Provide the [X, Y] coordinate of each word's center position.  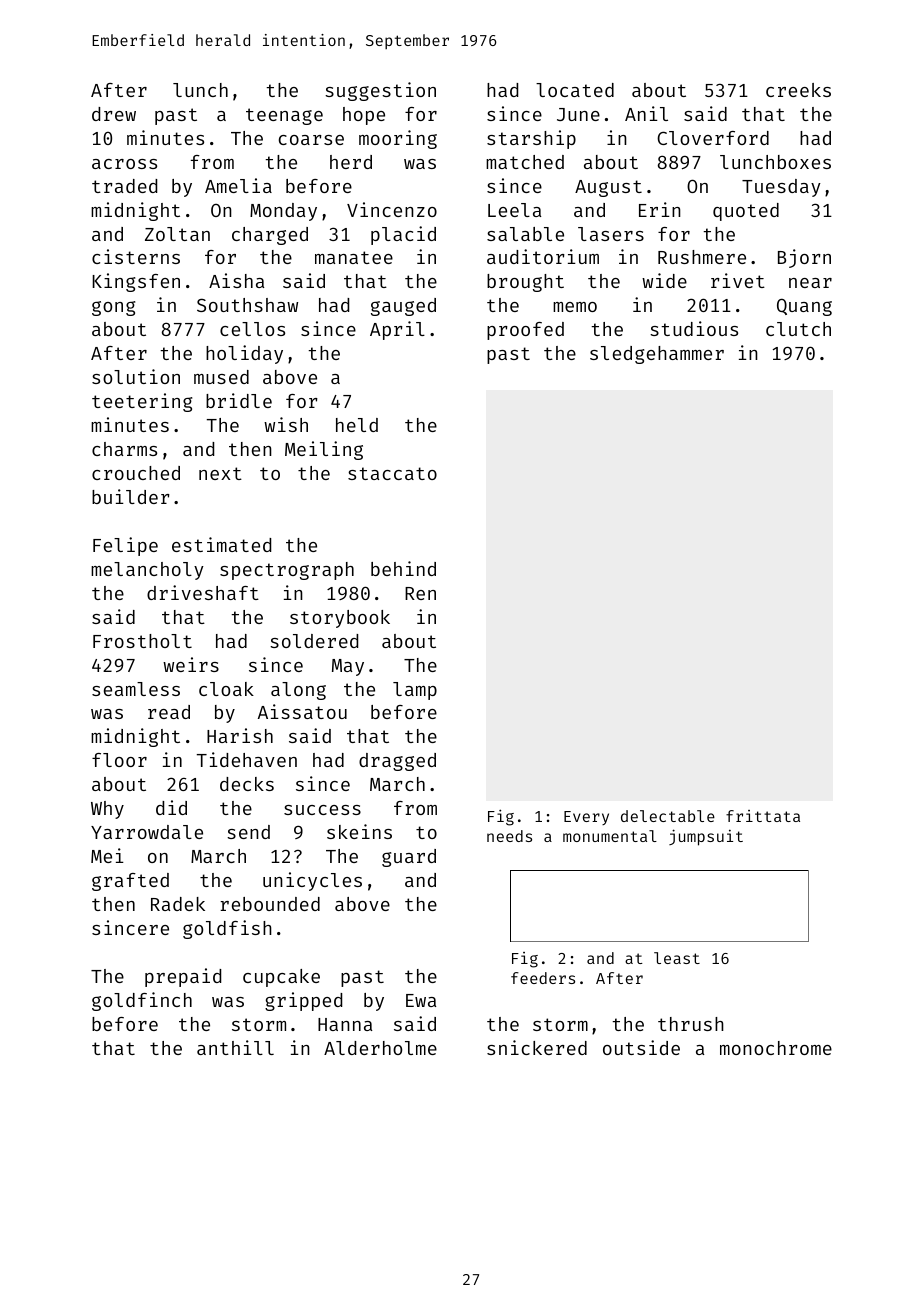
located [575, 90]
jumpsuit [706, 837]
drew [114, 114]
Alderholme [380, 1048]
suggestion [380, 91]
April [397, 330]
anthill [235, 1047]
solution [136, 376]
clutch [798, 329]
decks [247, 784]
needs [509, 836]
